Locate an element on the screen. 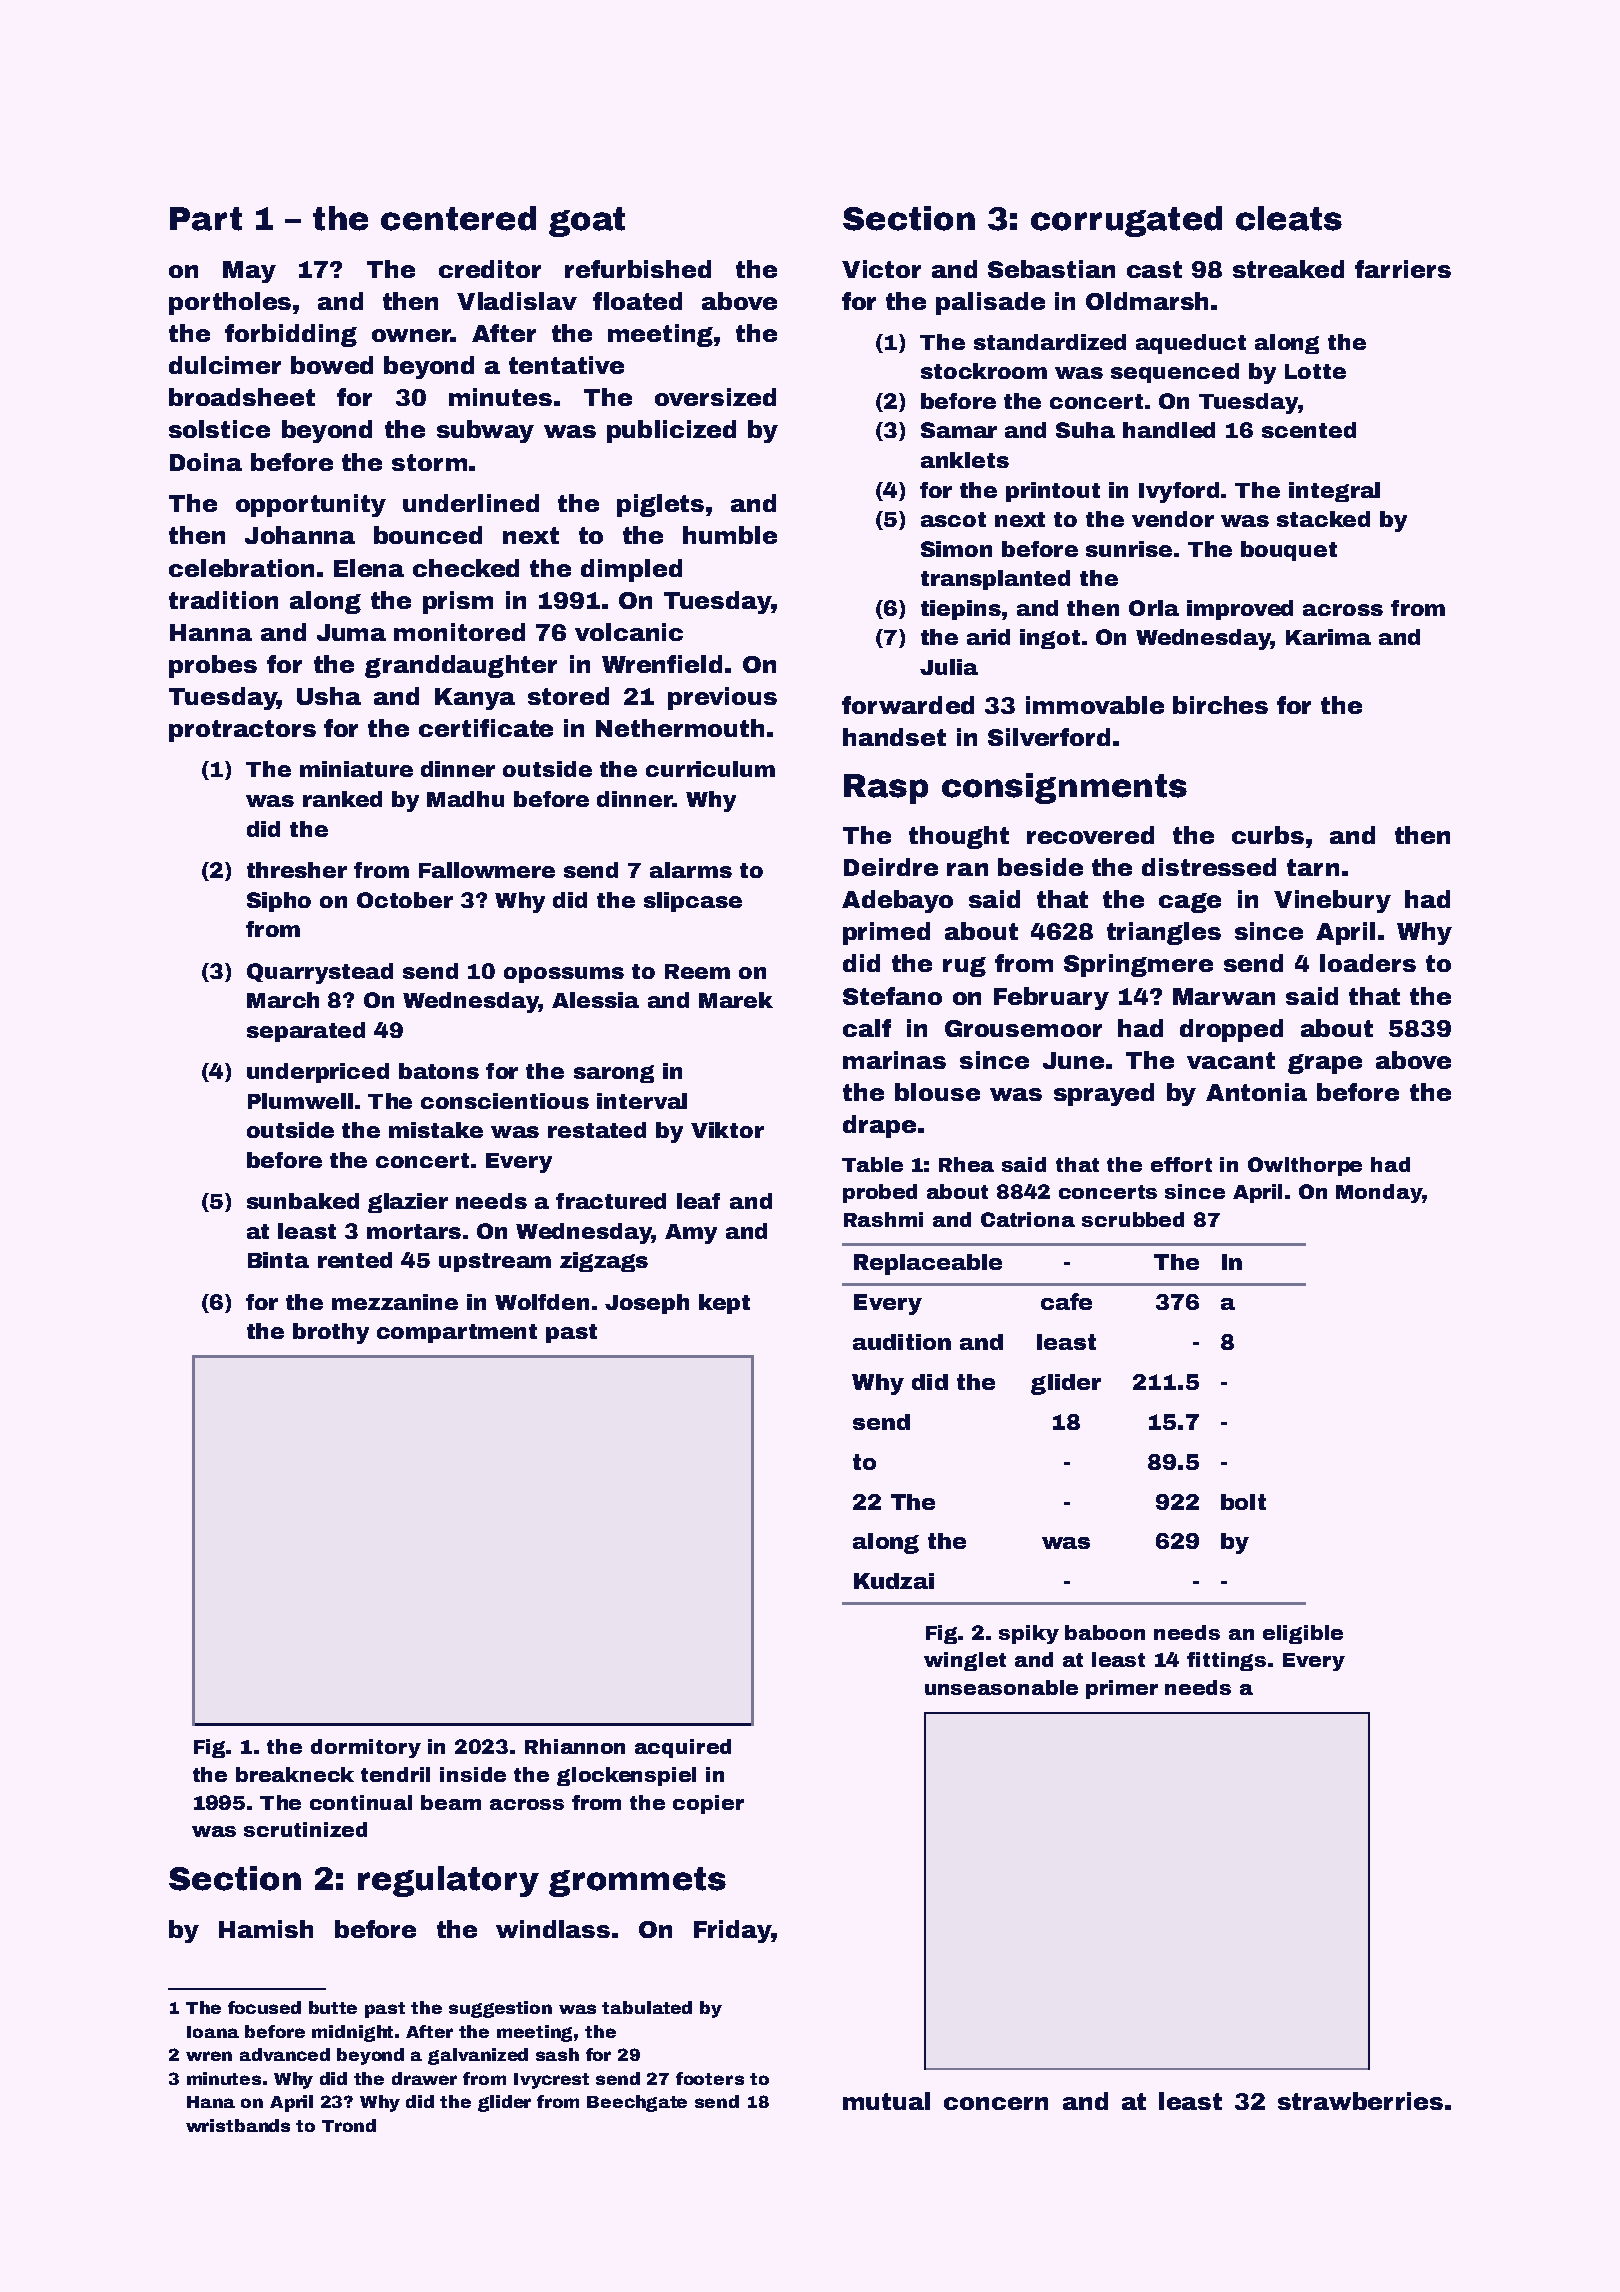 The image size is (1620, 2292). breakneck is located at coordinates (295, 1774).
